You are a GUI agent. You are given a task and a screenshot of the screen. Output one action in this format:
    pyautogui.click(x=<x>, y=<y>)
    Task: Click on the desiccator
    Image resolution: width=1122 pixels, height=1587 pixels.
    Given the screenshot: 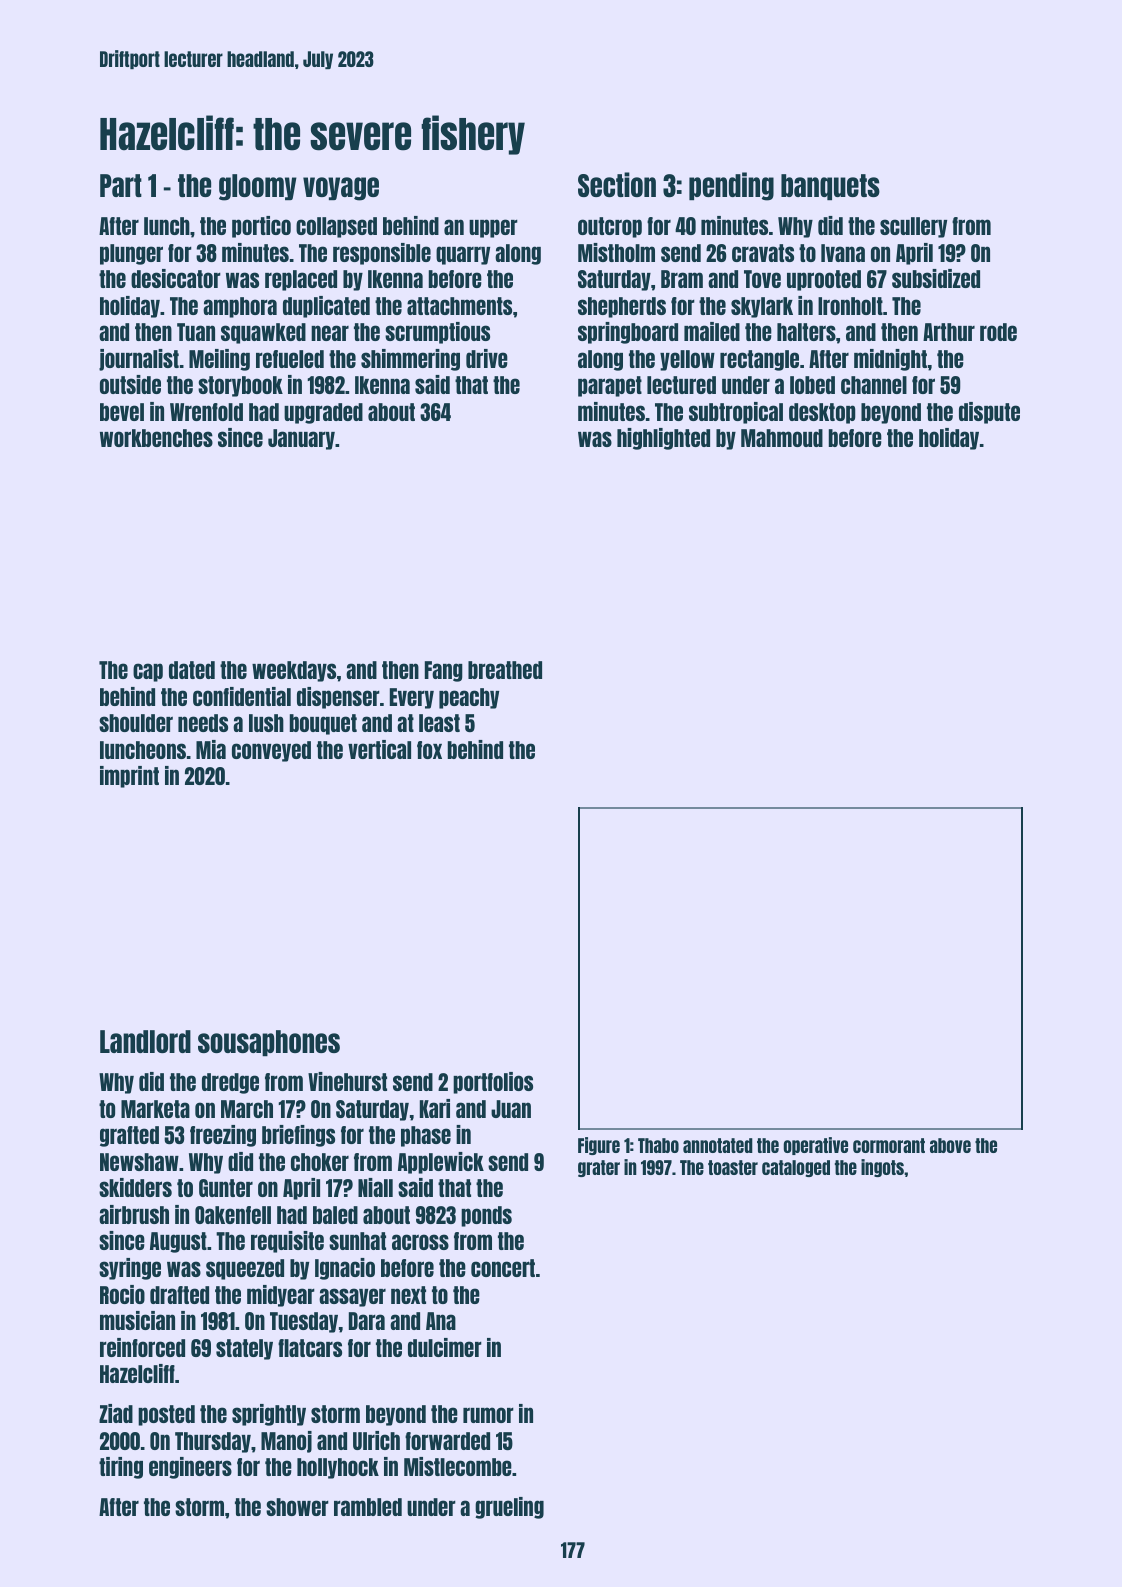 What is the action you would take?
    pyautogui.click(x=176, y=278)
